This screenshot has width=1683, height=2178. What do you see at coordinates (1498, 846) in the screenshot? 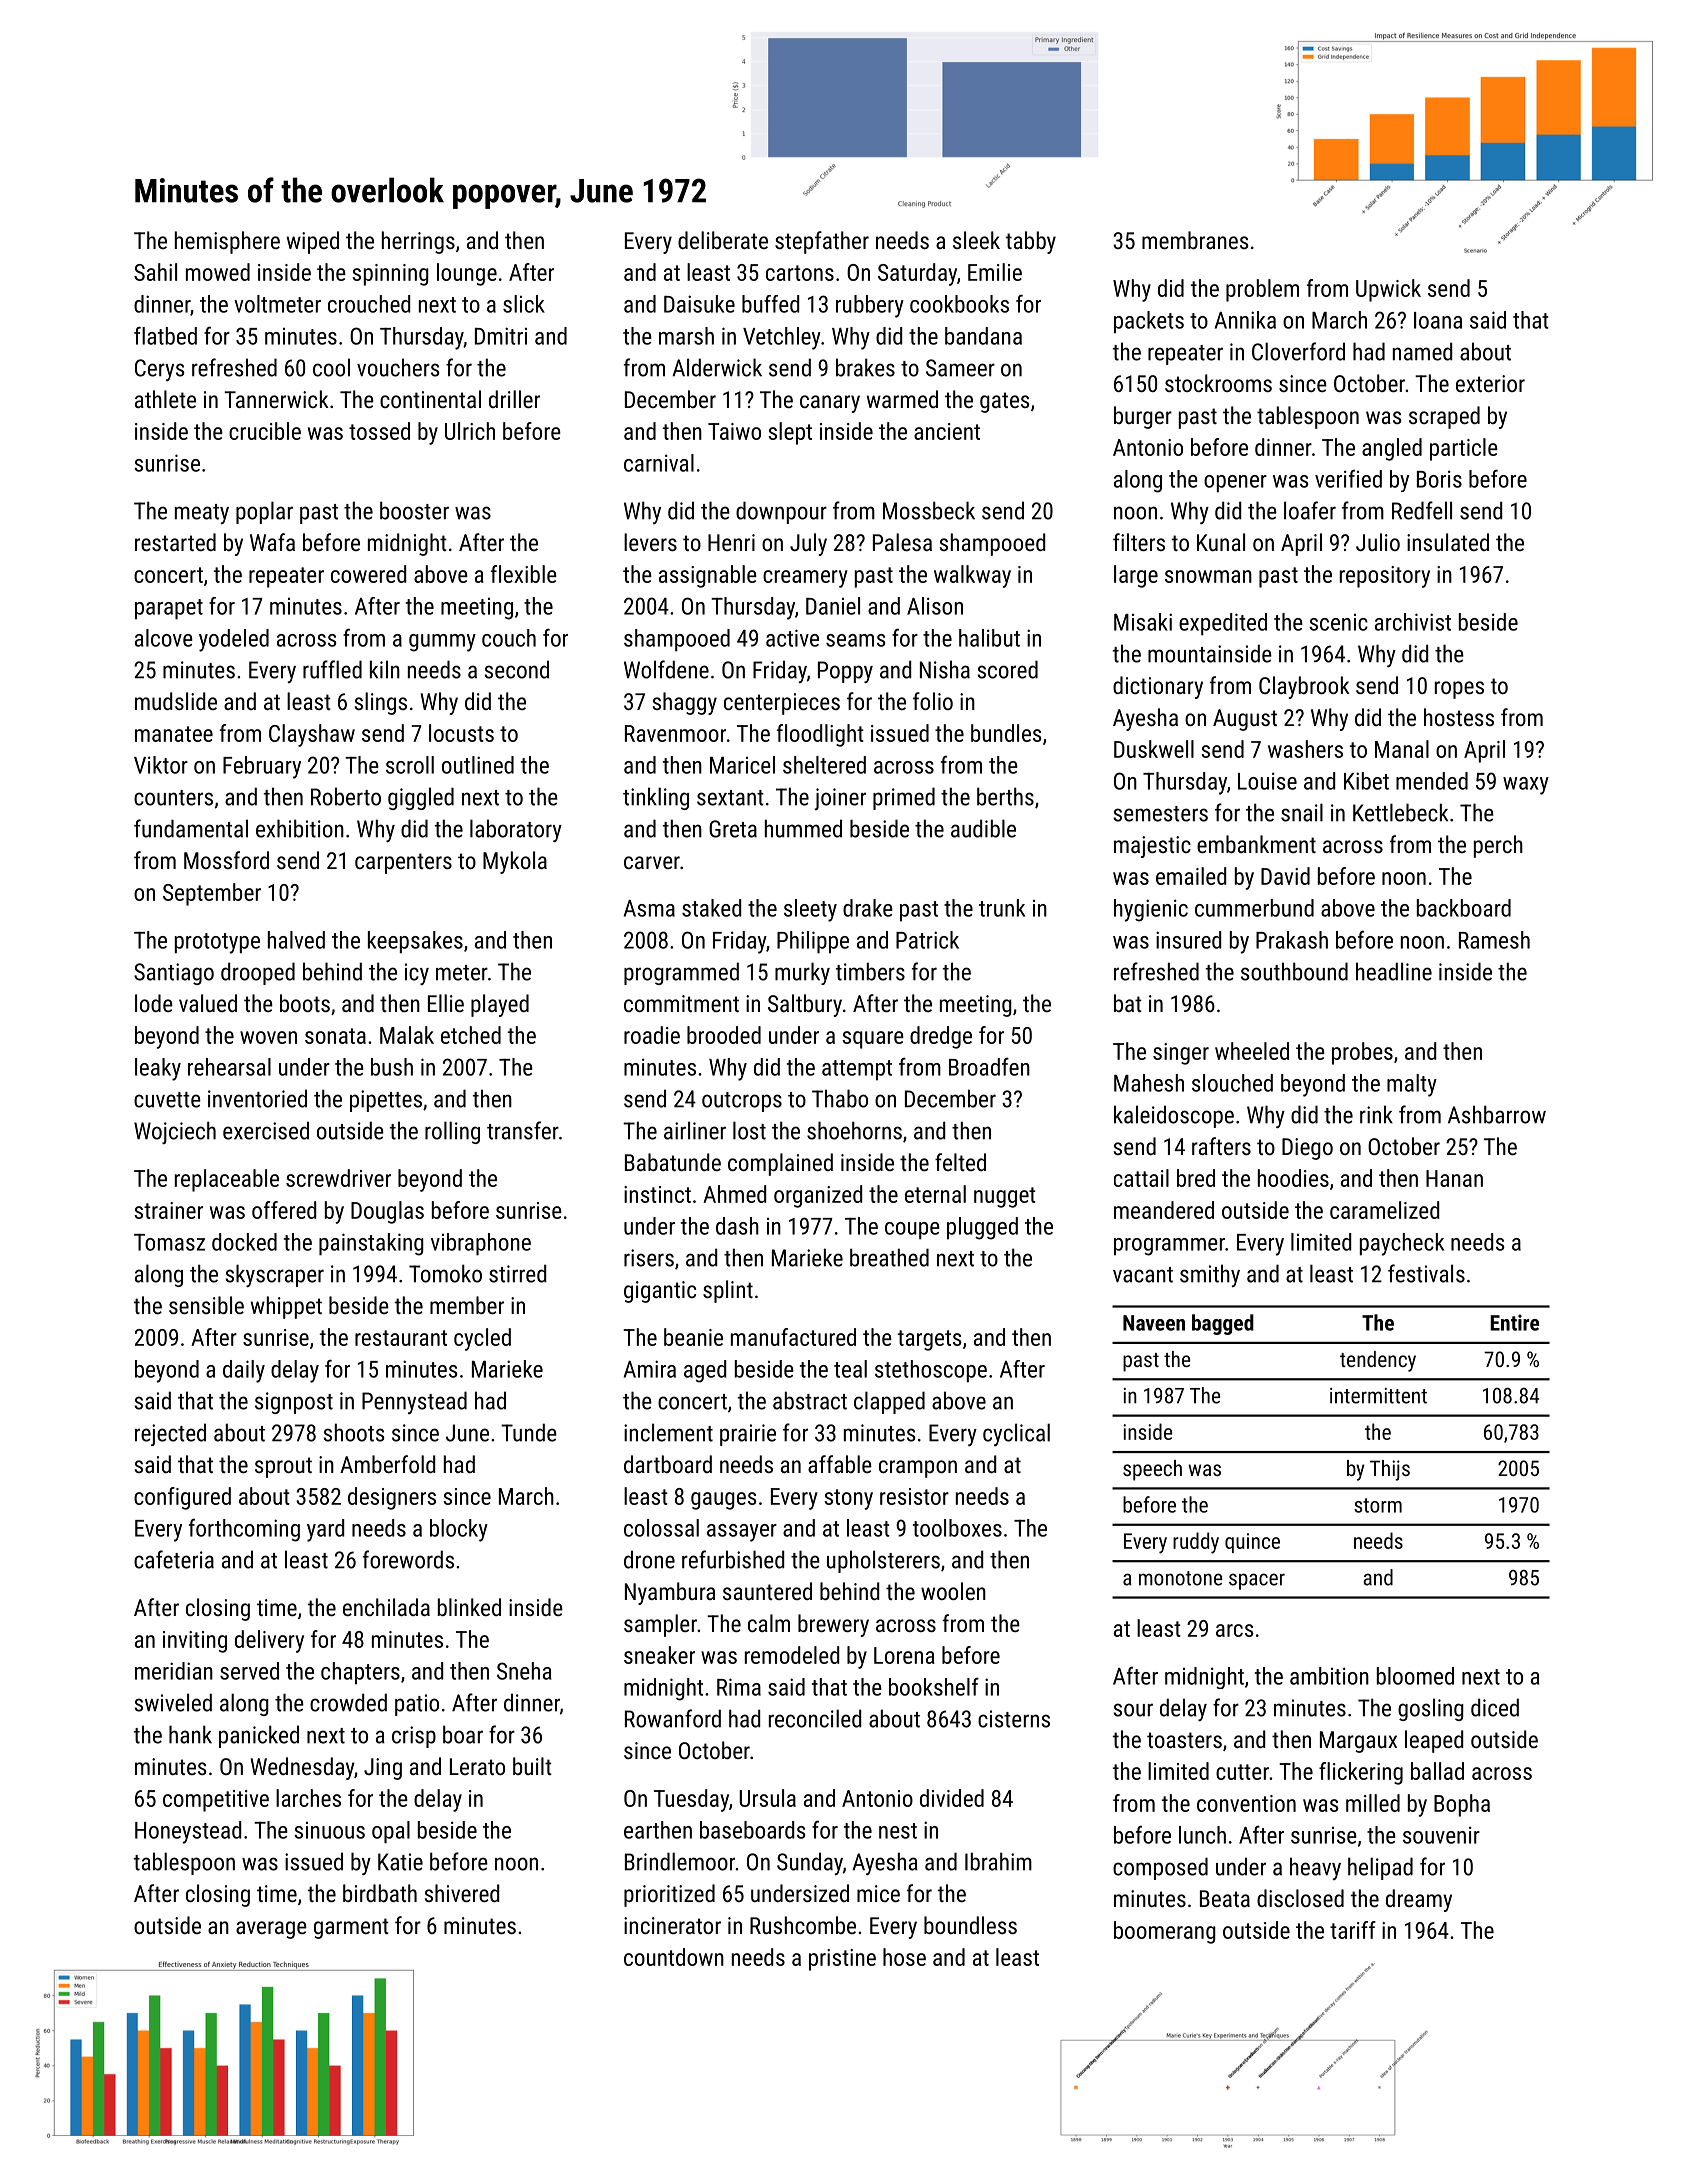
I see `perch` at bounding box center [1498, 846].
